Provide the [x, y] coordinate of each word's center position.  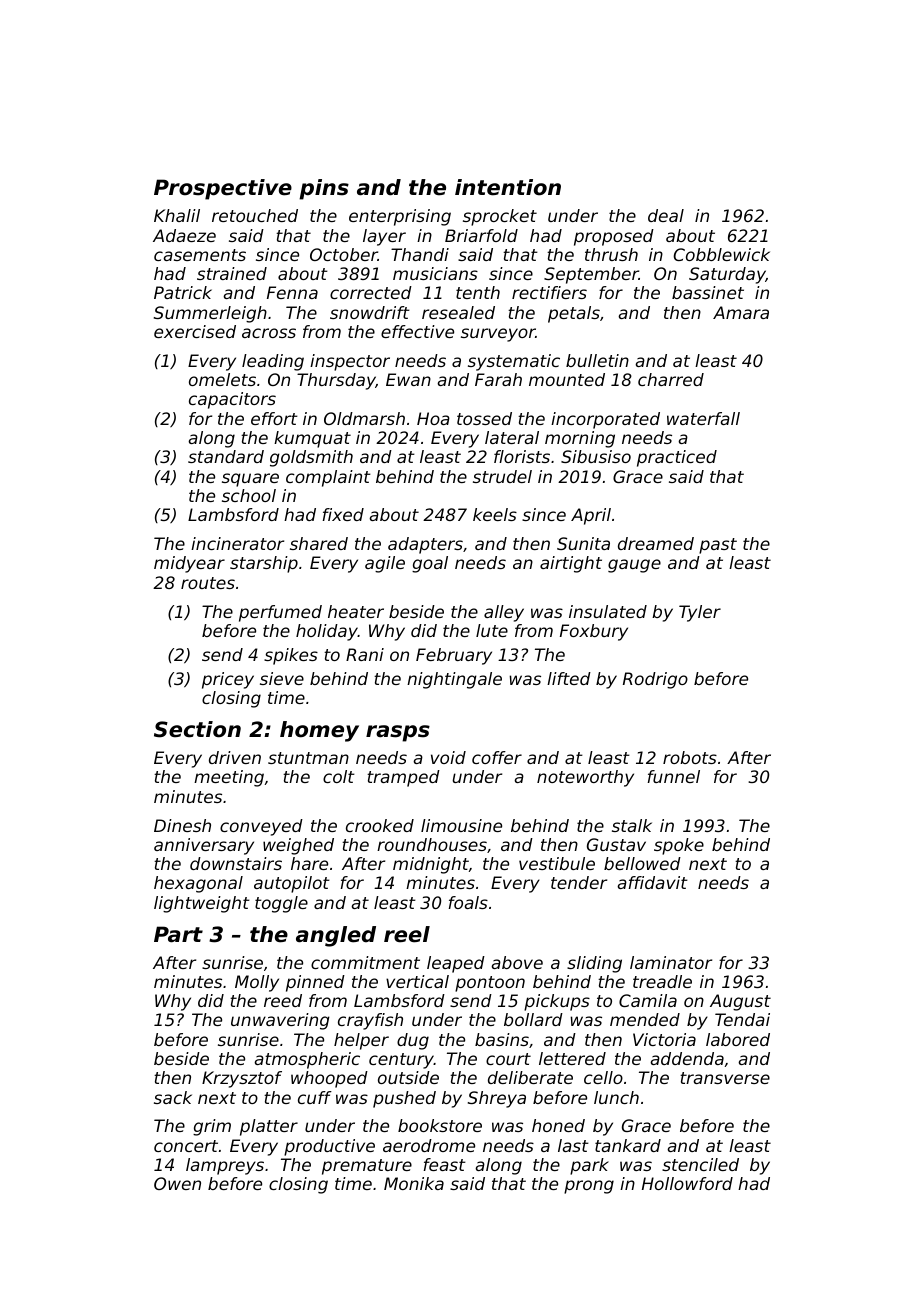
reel [407, 934]
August [740, 1002]
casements [200, 255]
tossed [484, 418]
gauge [634, 566]
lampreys [225, 1166]
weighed [298, 846]
